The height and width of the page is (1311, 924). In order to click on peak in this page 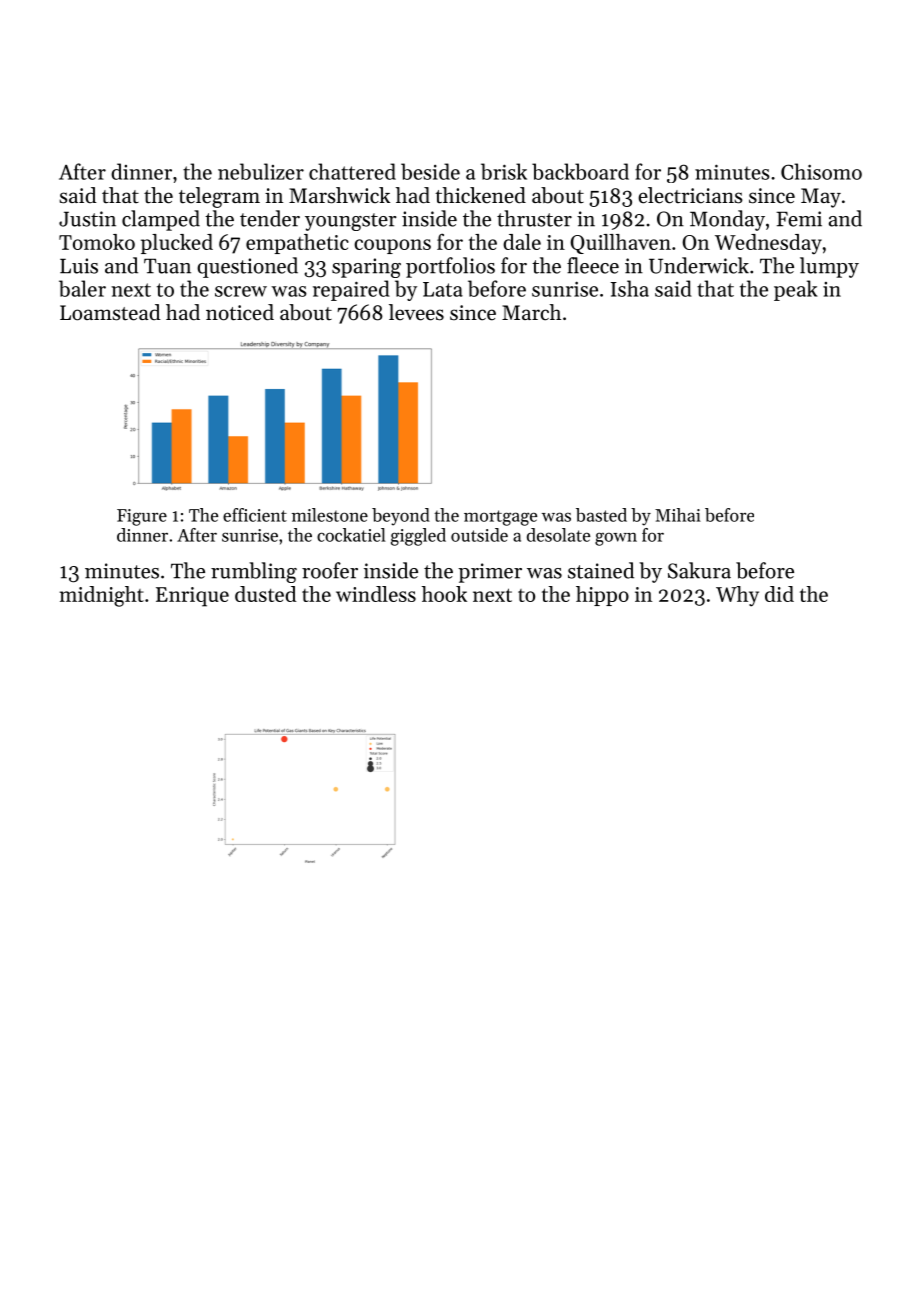, I will do `click(796, 290)`.
